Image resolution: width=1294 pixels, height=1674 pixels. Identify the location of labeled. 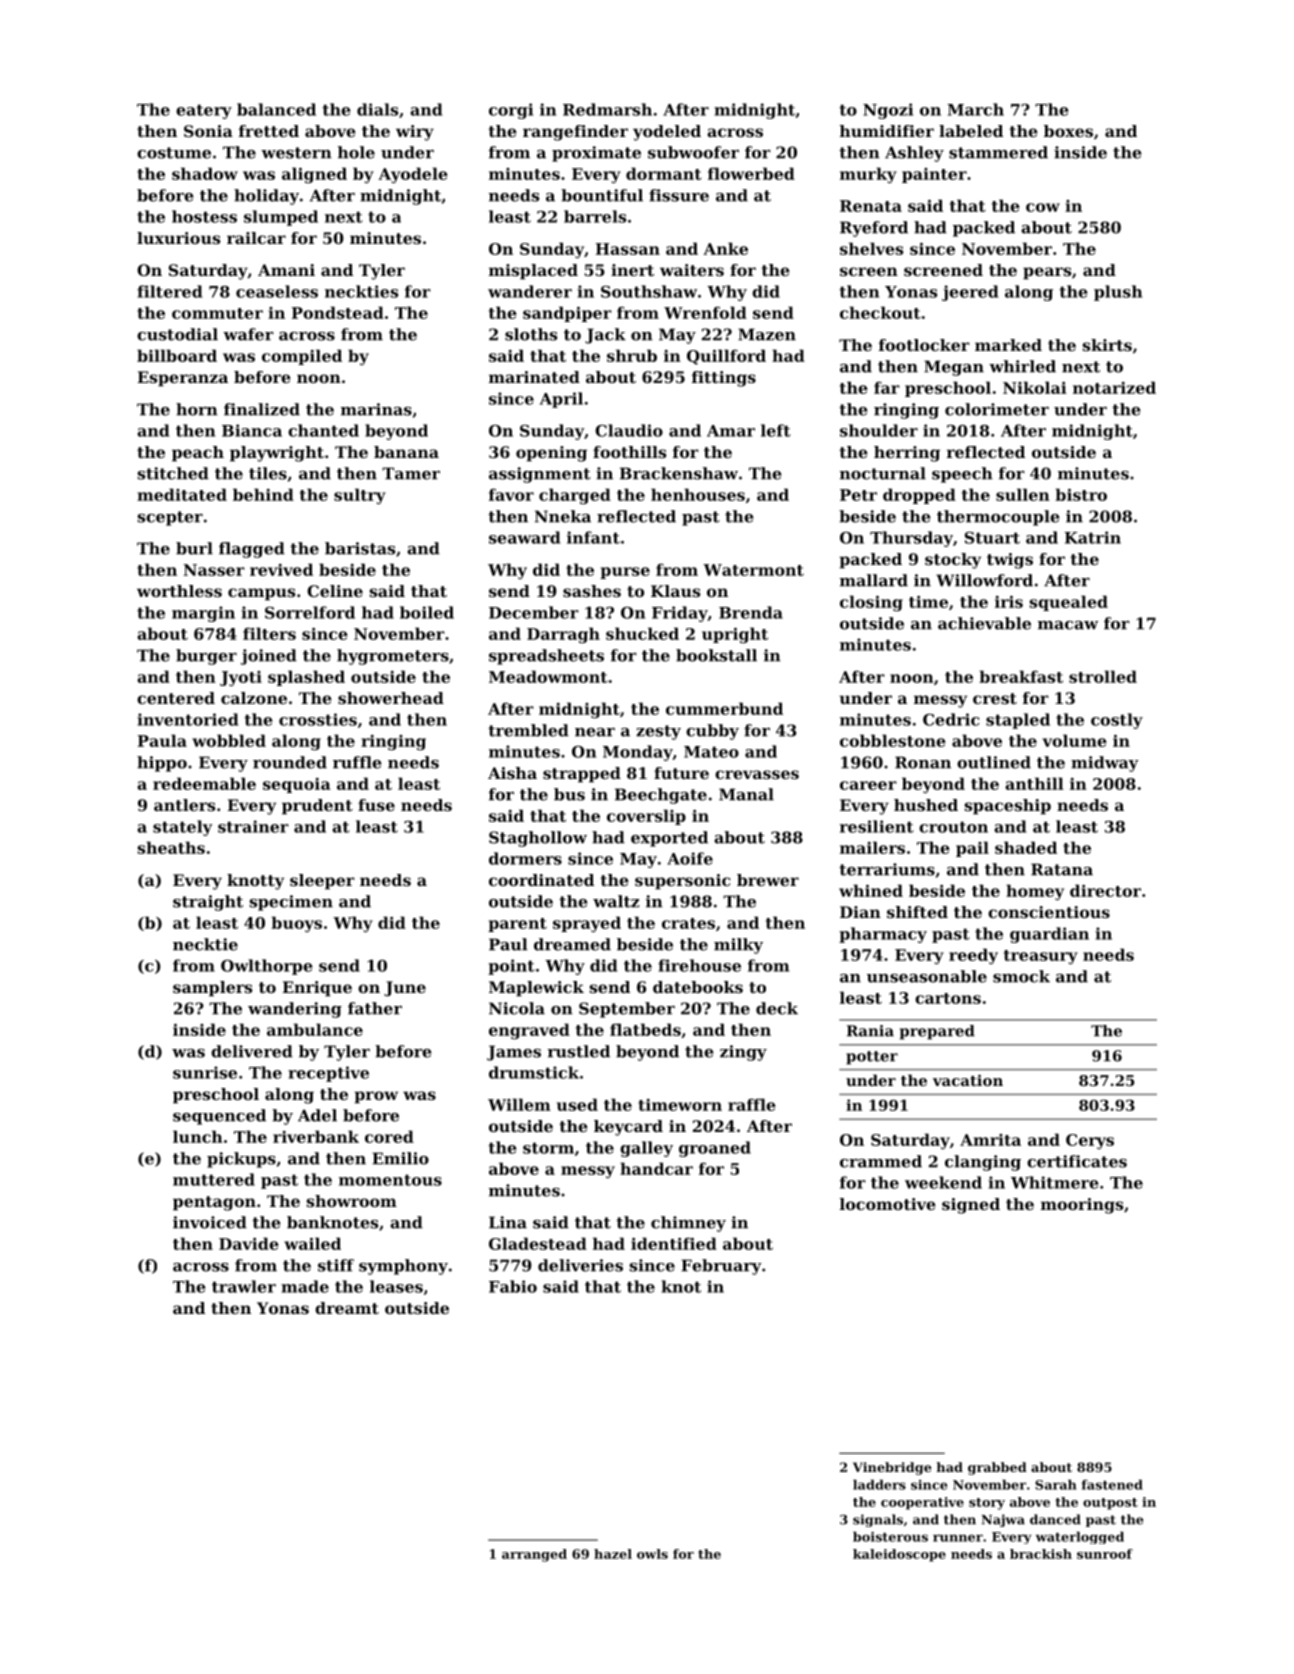
(971, 131).
